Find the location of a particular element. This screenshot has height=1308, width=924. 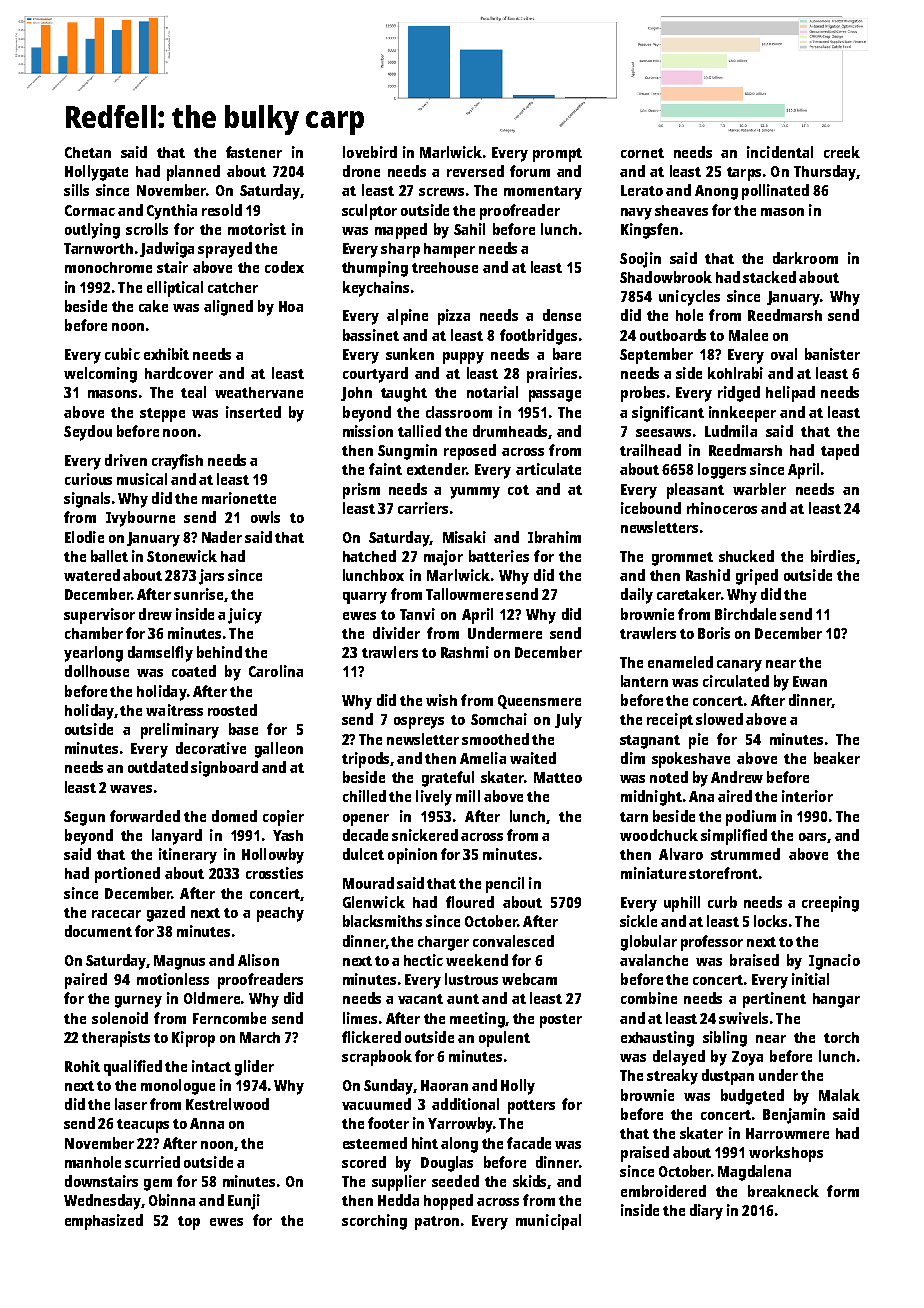

Chetan is located at coordinates (88, 152).
